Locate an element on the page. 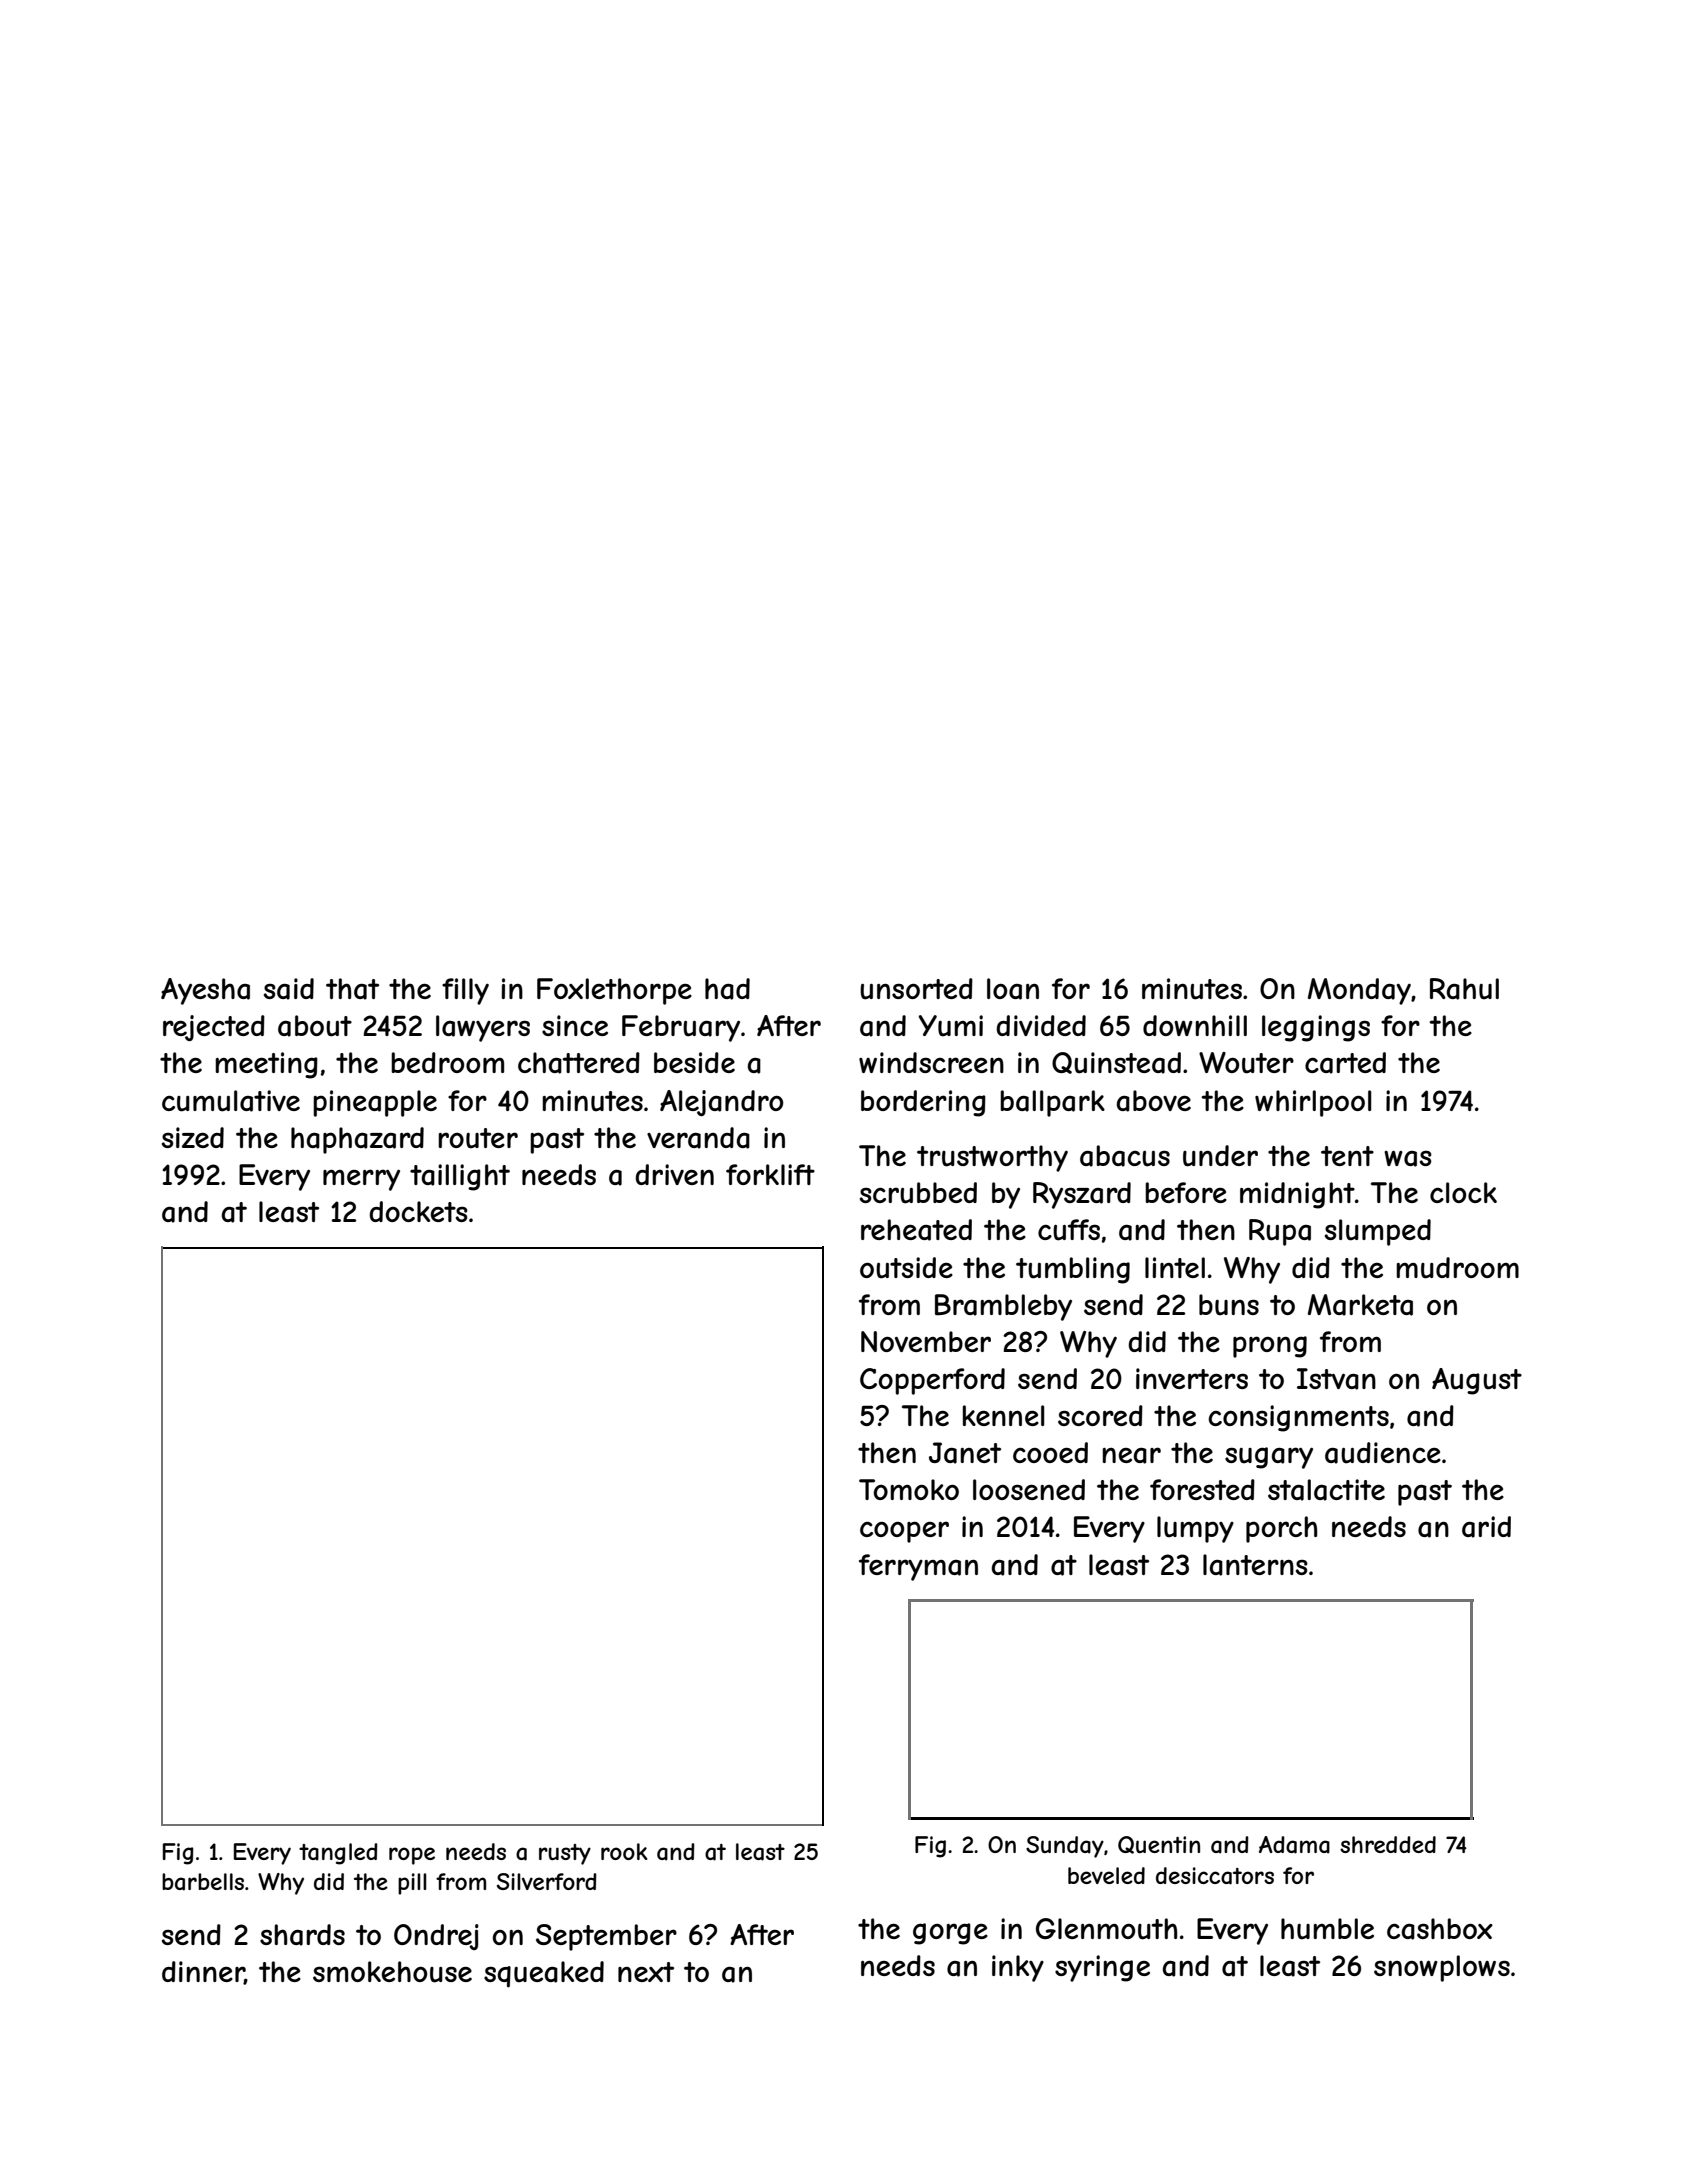  Adama is located at coordinates (1294, 1845).
